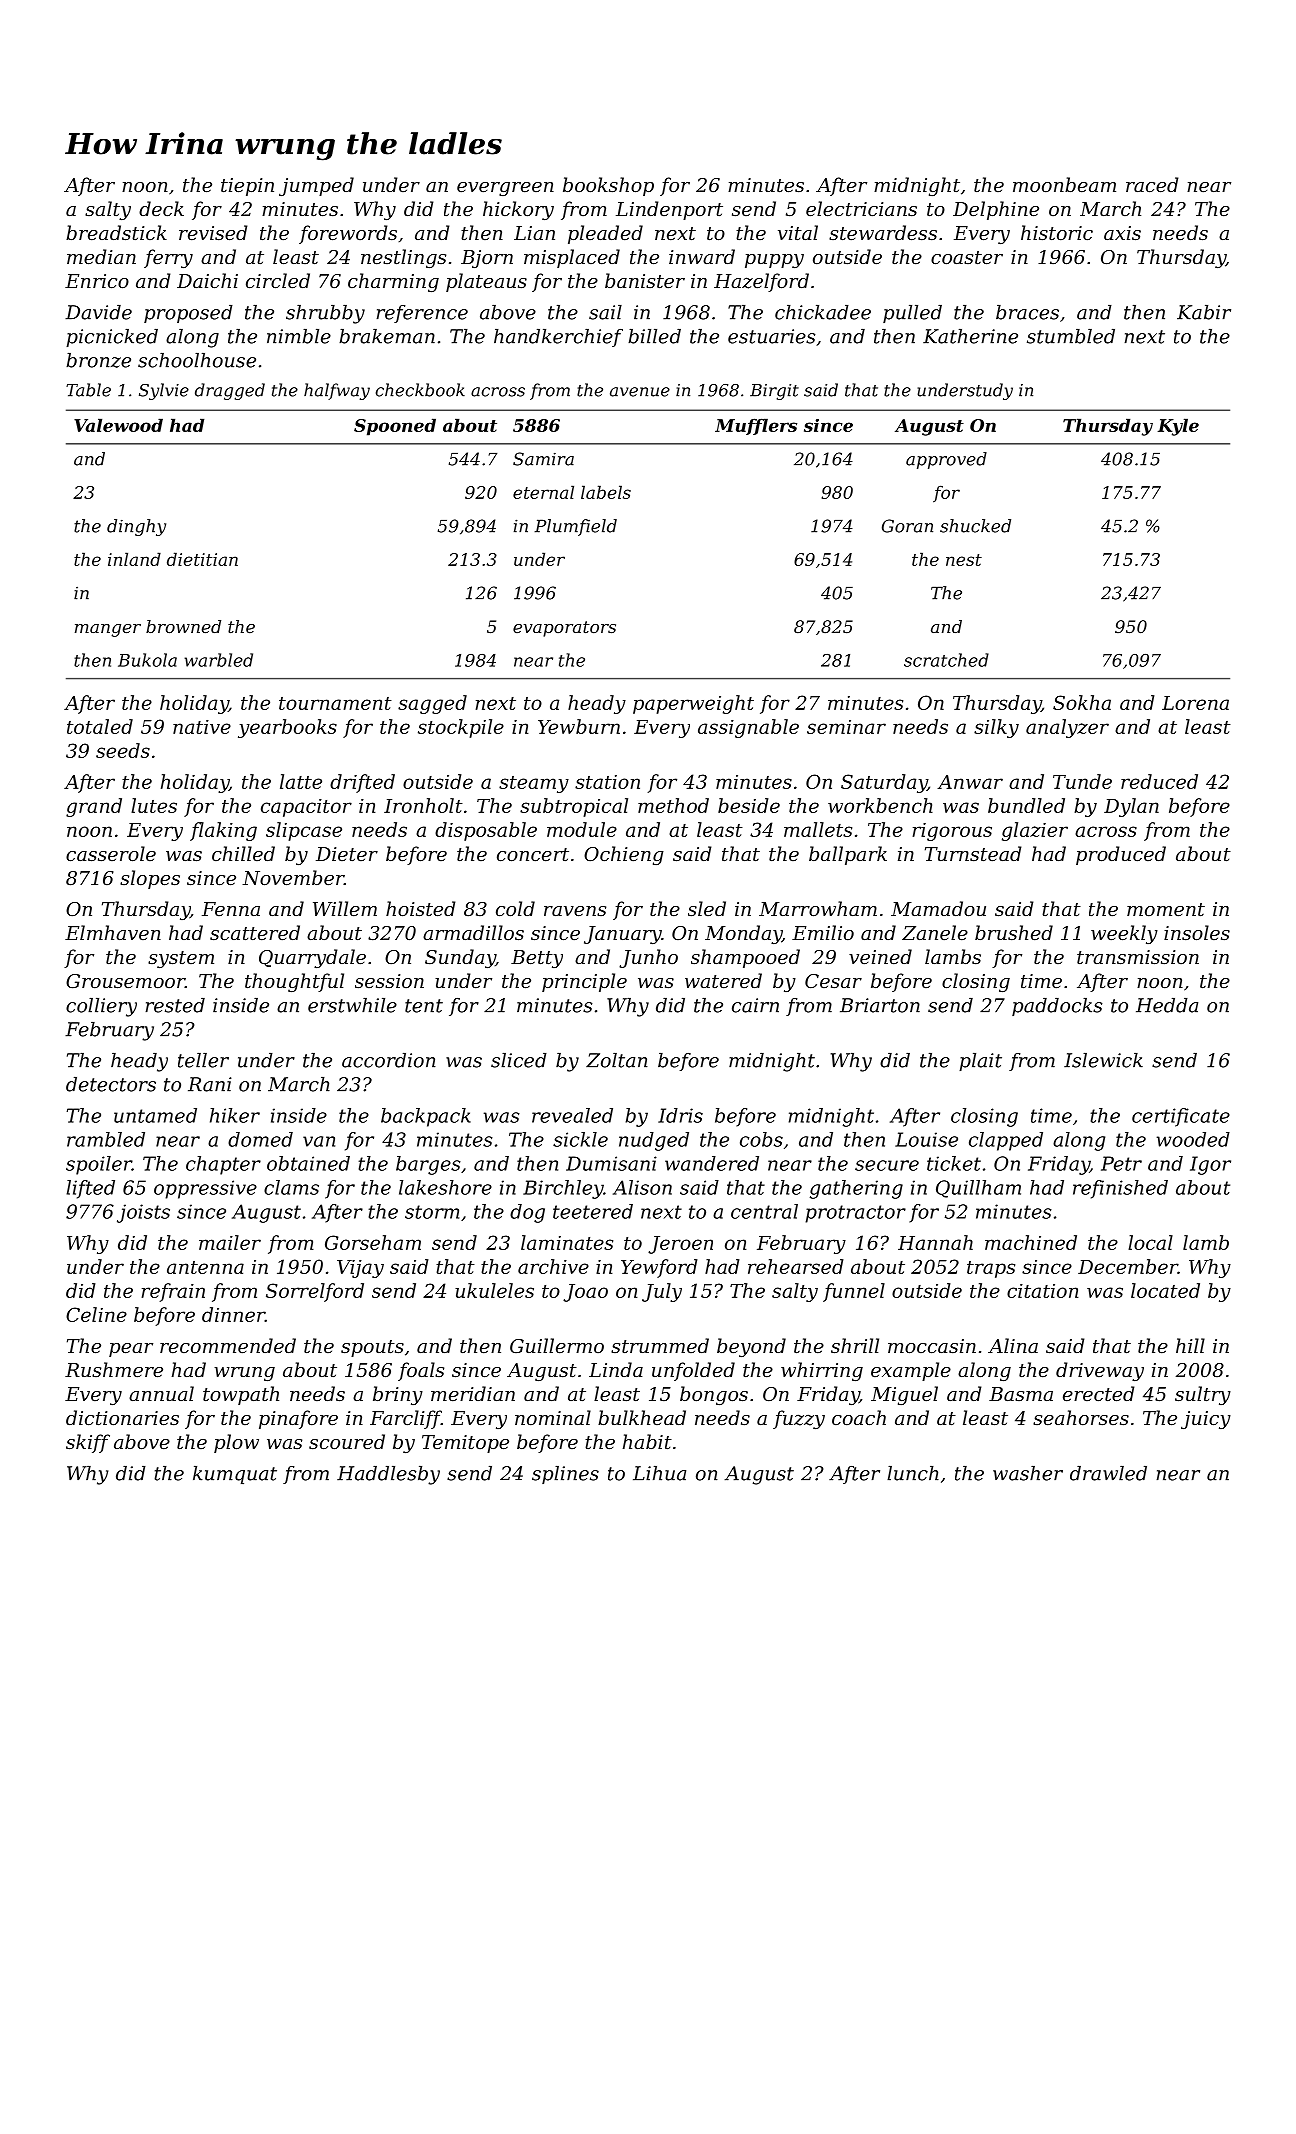 The width and height of the screenshot is (1296, 2134). What do you see at coordinates (97, 281) in the screenshot?
I see `Enrico` at bounding box center [97, 281].
